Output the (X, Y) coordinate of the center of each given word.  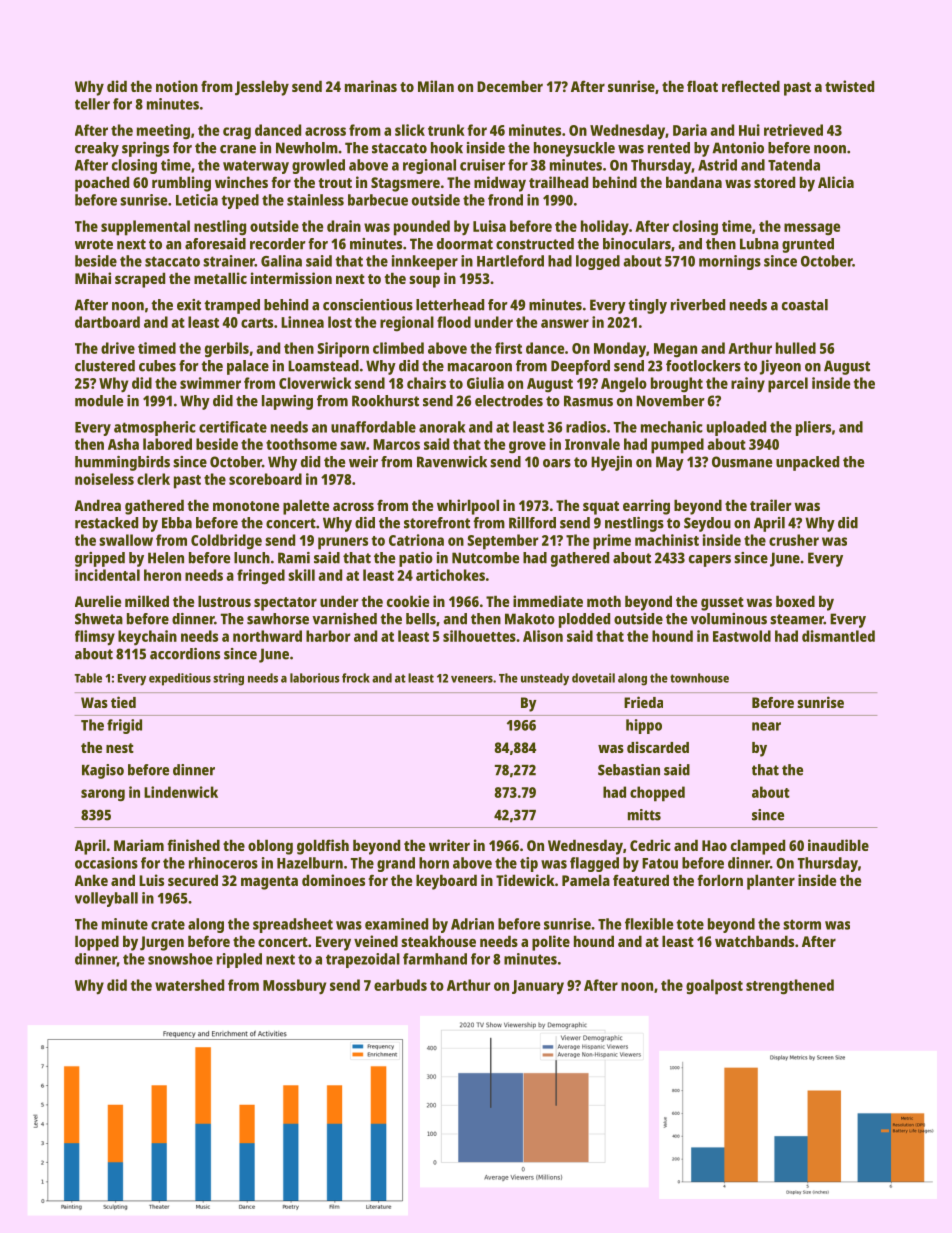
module (99, 401)
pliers (813, 428)
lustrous (224, 601)
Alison (543, 636)
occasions (106, 863)
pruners (343, 543)
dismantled (838, 636)
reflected (751, 86)
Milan (436, 86)
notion (177, 86)
